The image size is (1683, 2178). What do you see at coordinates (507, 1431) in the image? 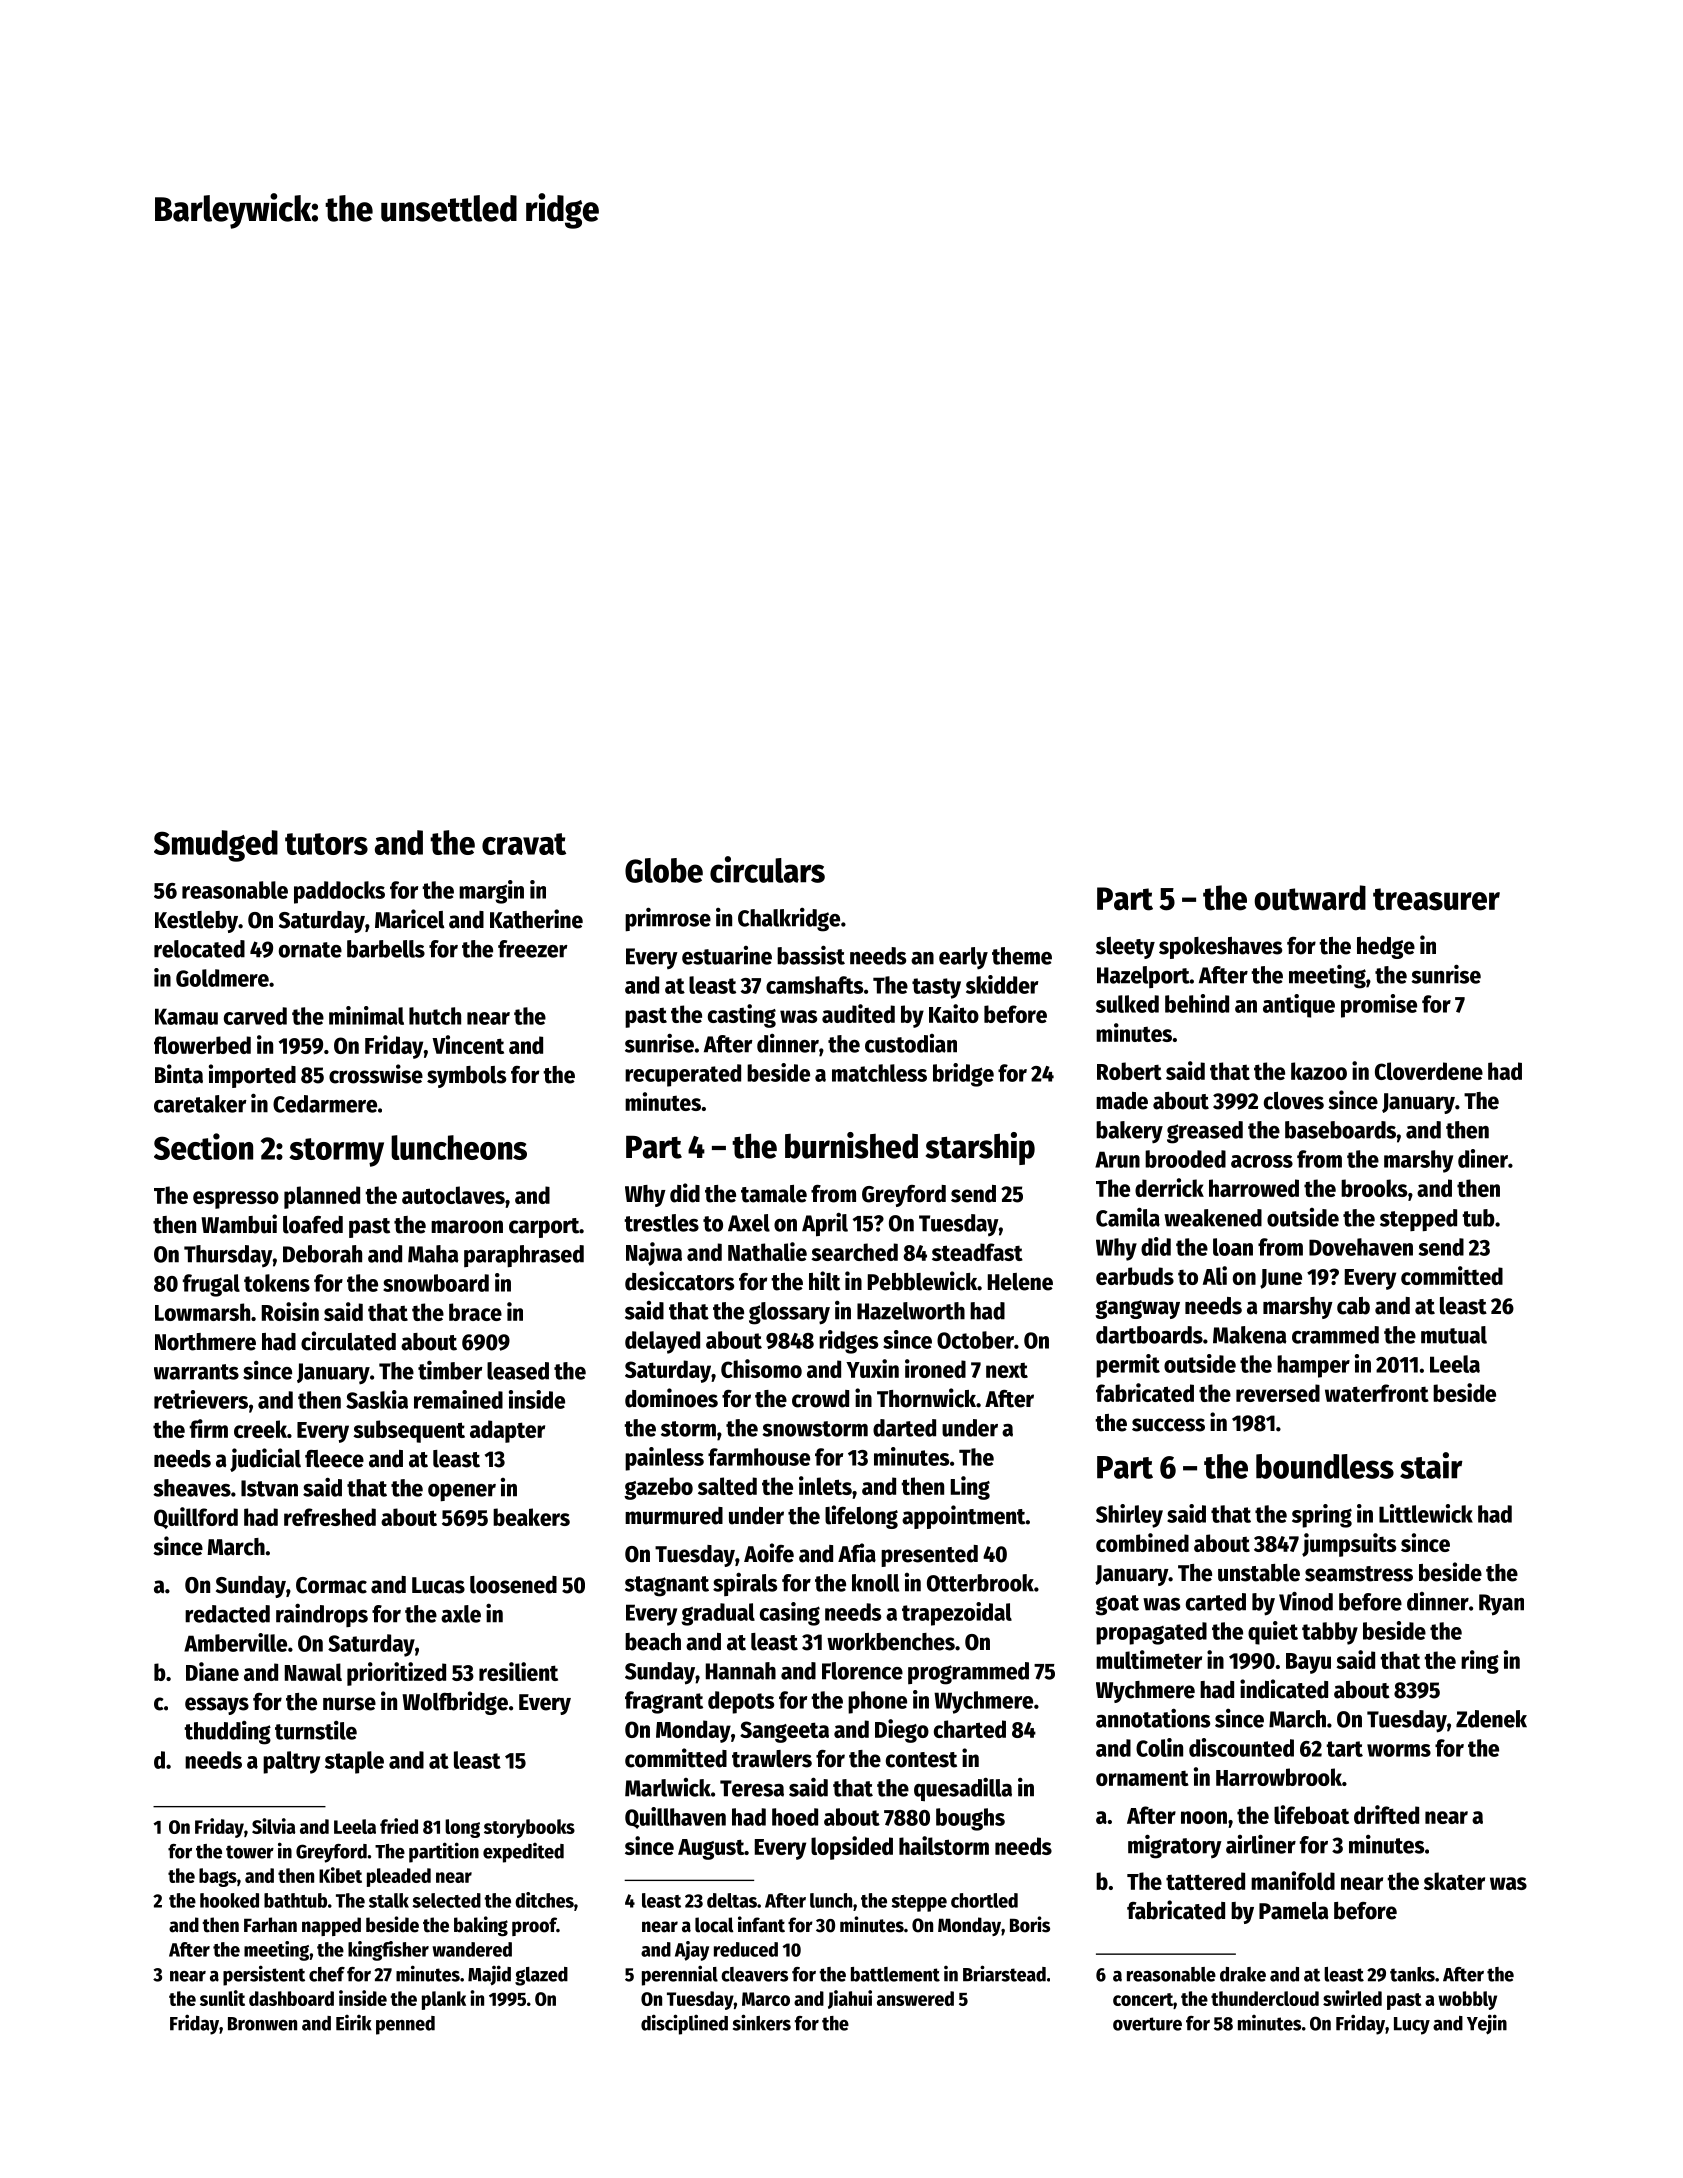
I see `adapter` at bounding box center [507, 1431].
